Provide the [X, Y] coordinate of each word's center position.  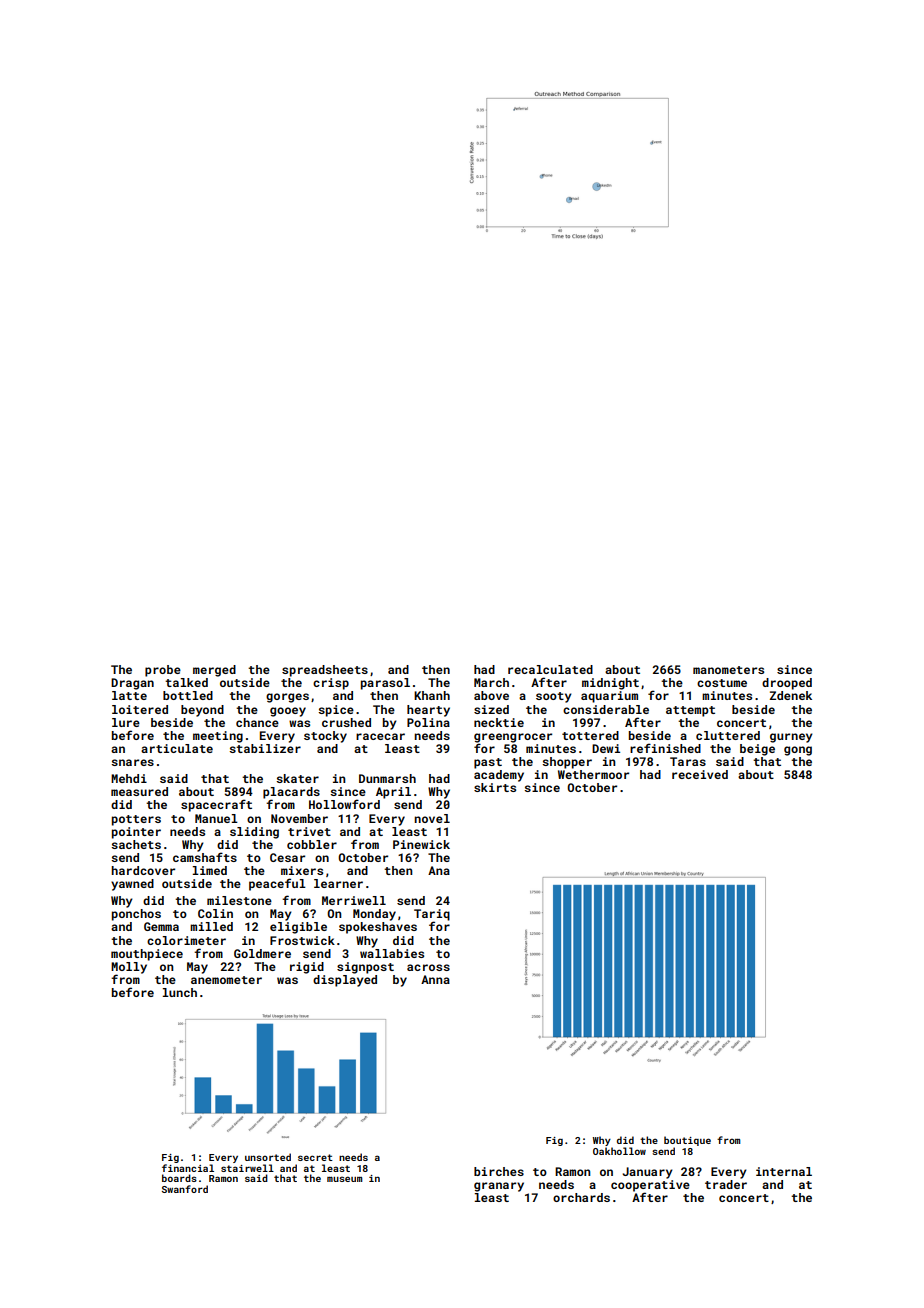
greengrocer [513, 738]
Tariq [432, 915]
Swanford [185, 1189]
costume [722, 683]
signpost [365, 968]
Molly [129, 968]
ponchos [136, 915]
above [491, 695]
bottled [188, 695]
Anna [435, 979]
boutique [687, 1141]
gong [798, 751]
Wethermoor [593, 774]
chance [257, 722]
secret [315, 1157]
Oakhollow [619, 1151]
